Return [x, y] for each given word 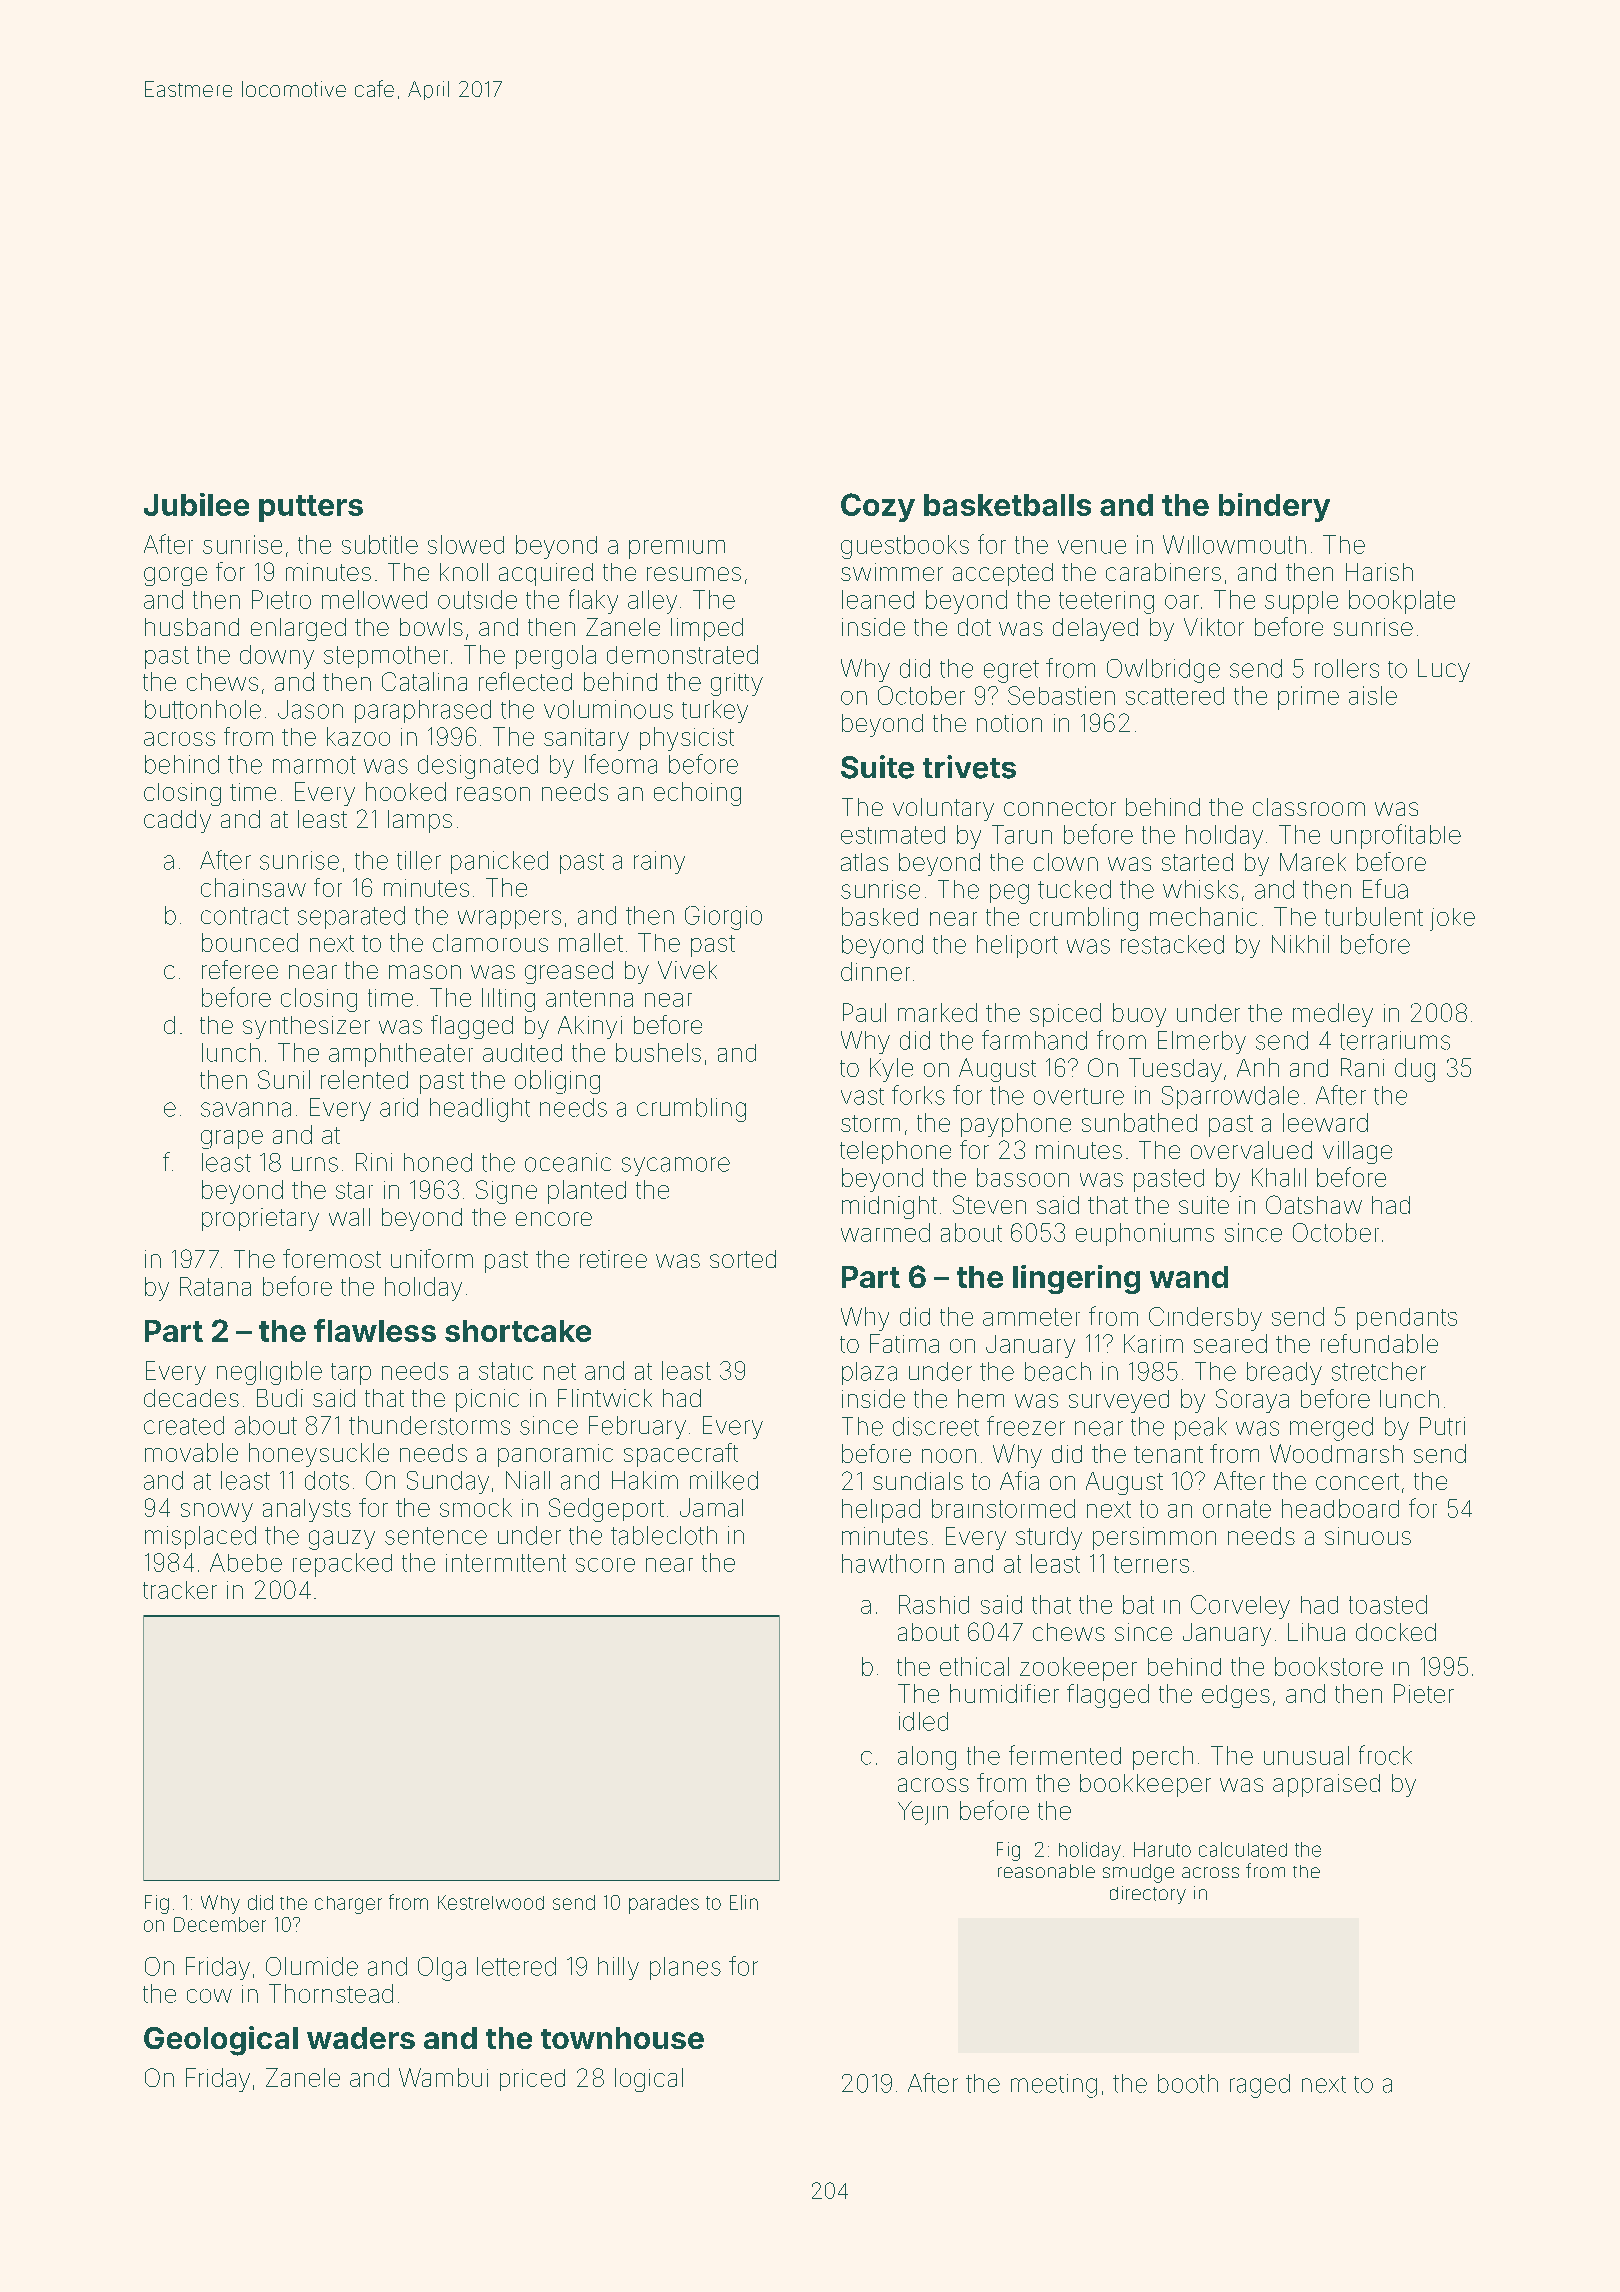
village [1357, 1152]
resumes [694, 574]
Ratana [215, 1286]
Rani [1362, 1067]
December [220, 1924]
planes [685, 1968]
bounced [250, 942]
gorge [175, 576]
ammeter [1031, 1317]
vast [862, 1096]
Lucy [1444, 670]
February [637, 1427]
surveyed [1119, 1401]
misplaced [200, 1537]
